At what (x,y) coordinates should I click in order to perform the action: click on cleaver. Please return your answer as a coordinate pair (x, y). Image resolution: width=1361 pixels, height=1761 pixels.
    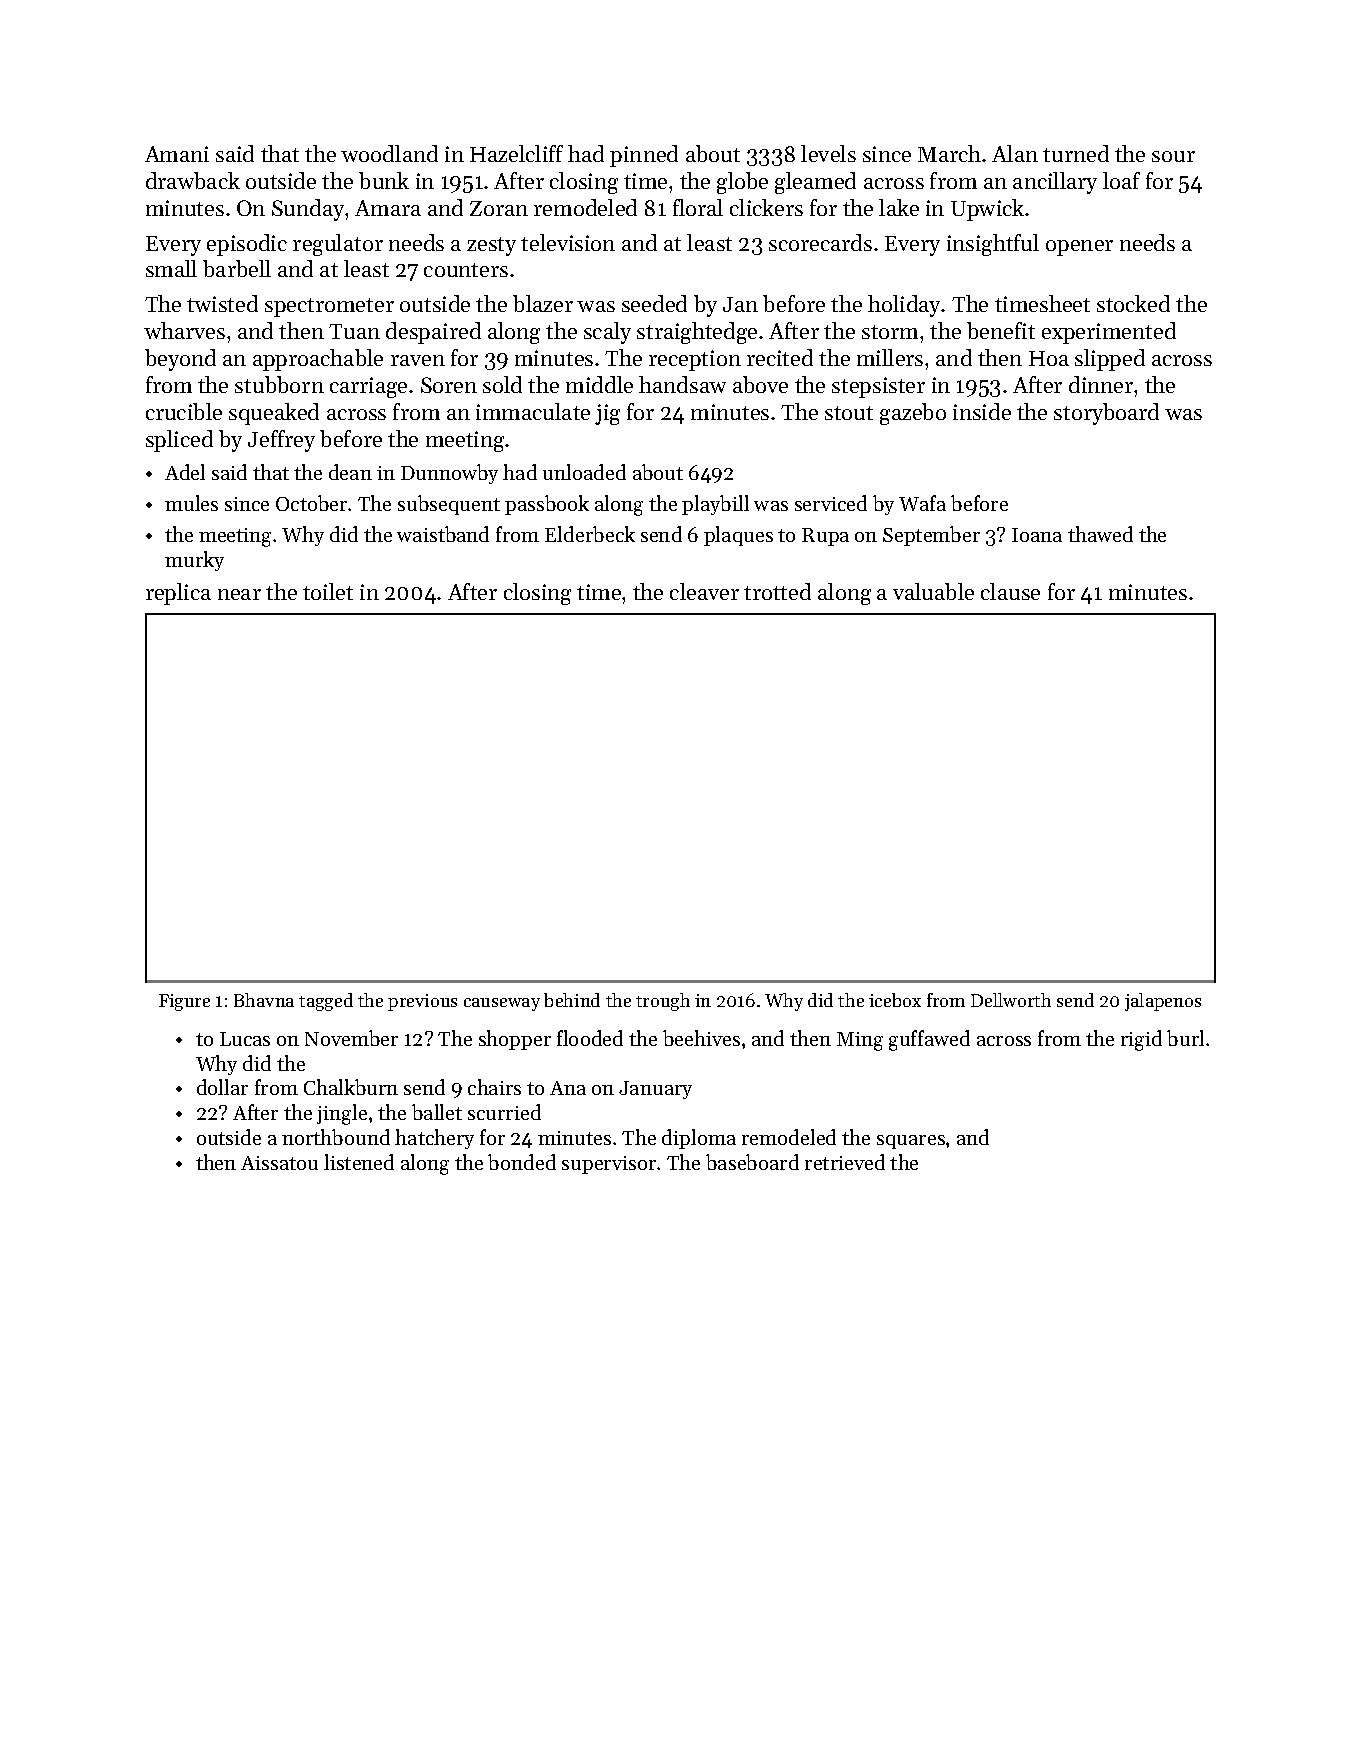
    Looking at the image, I should click on (704, 591).
